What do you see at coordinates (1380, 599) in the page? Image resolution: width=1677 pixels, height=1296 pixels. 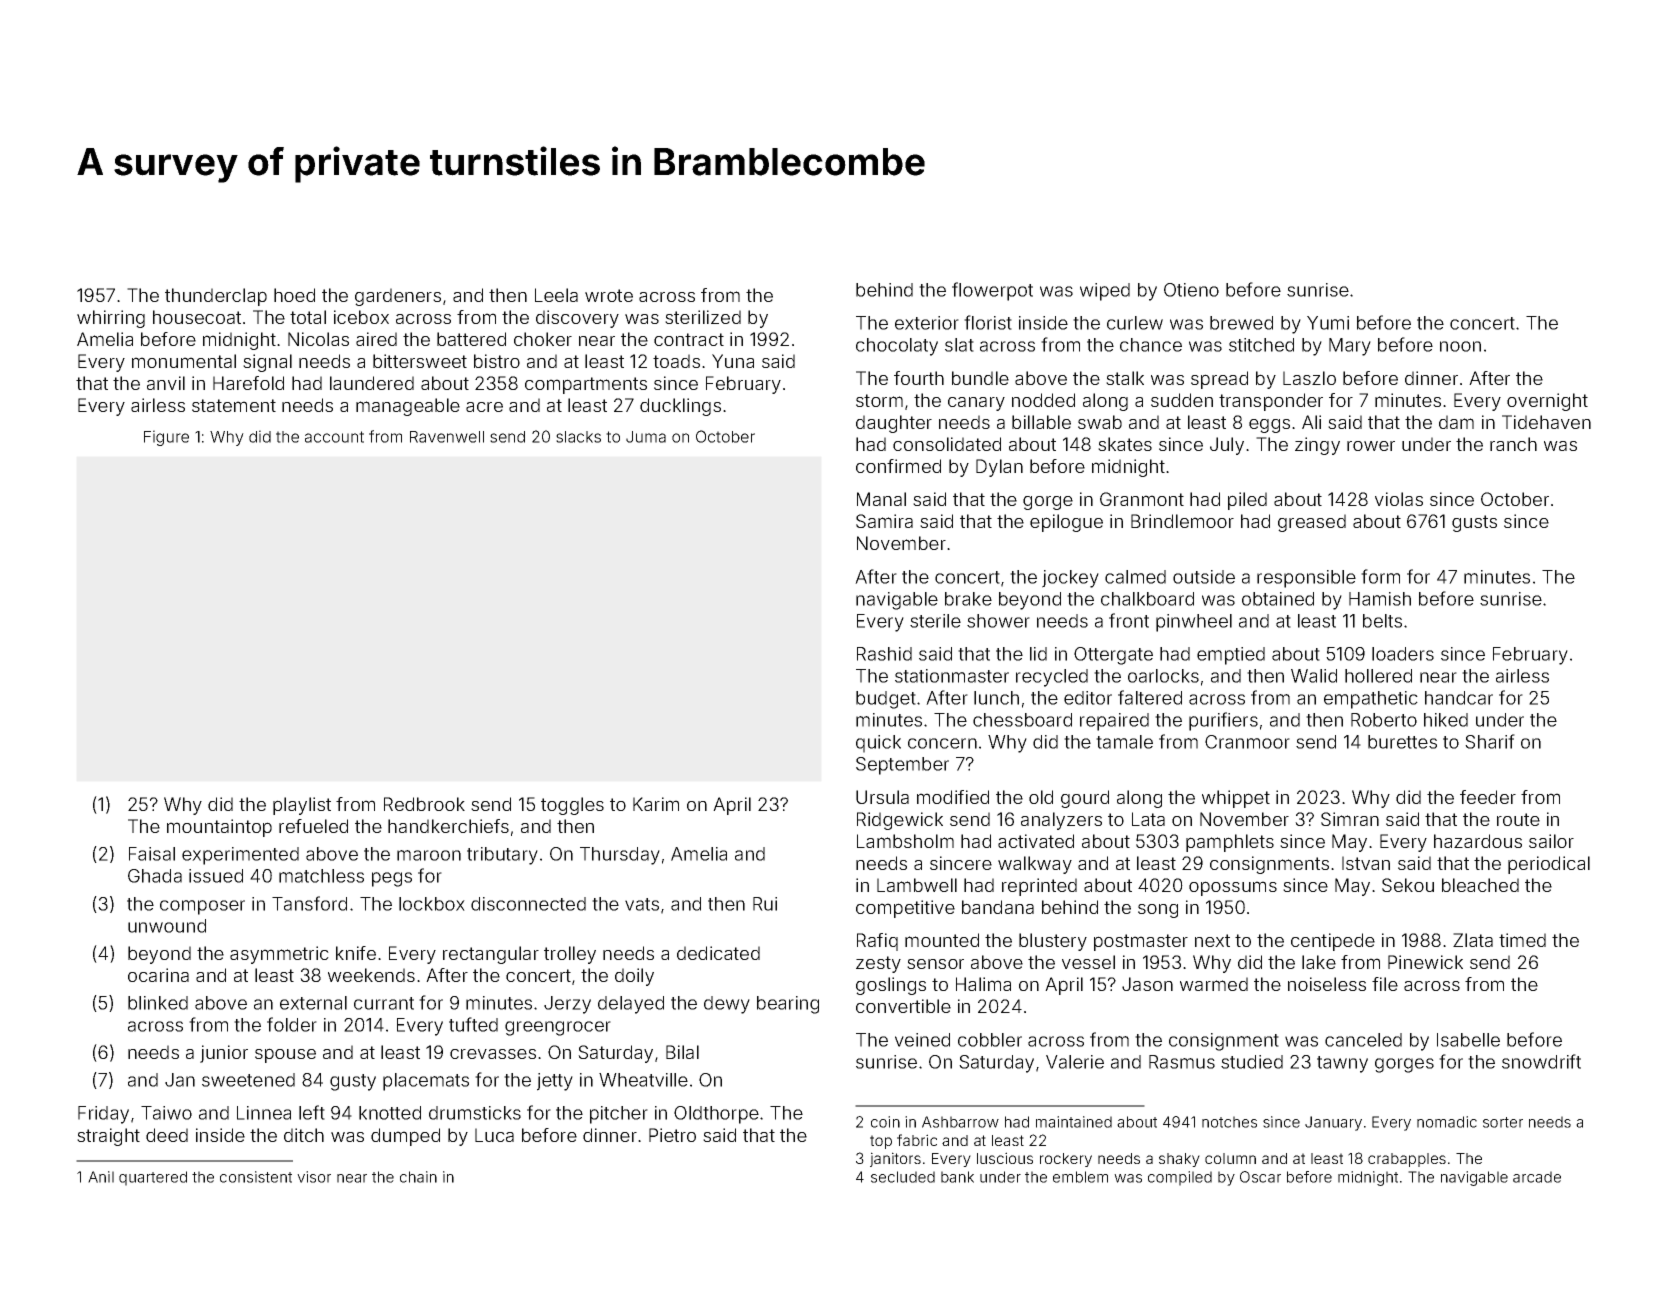 I see `Hamish` at bounding box center [1380, 599].
